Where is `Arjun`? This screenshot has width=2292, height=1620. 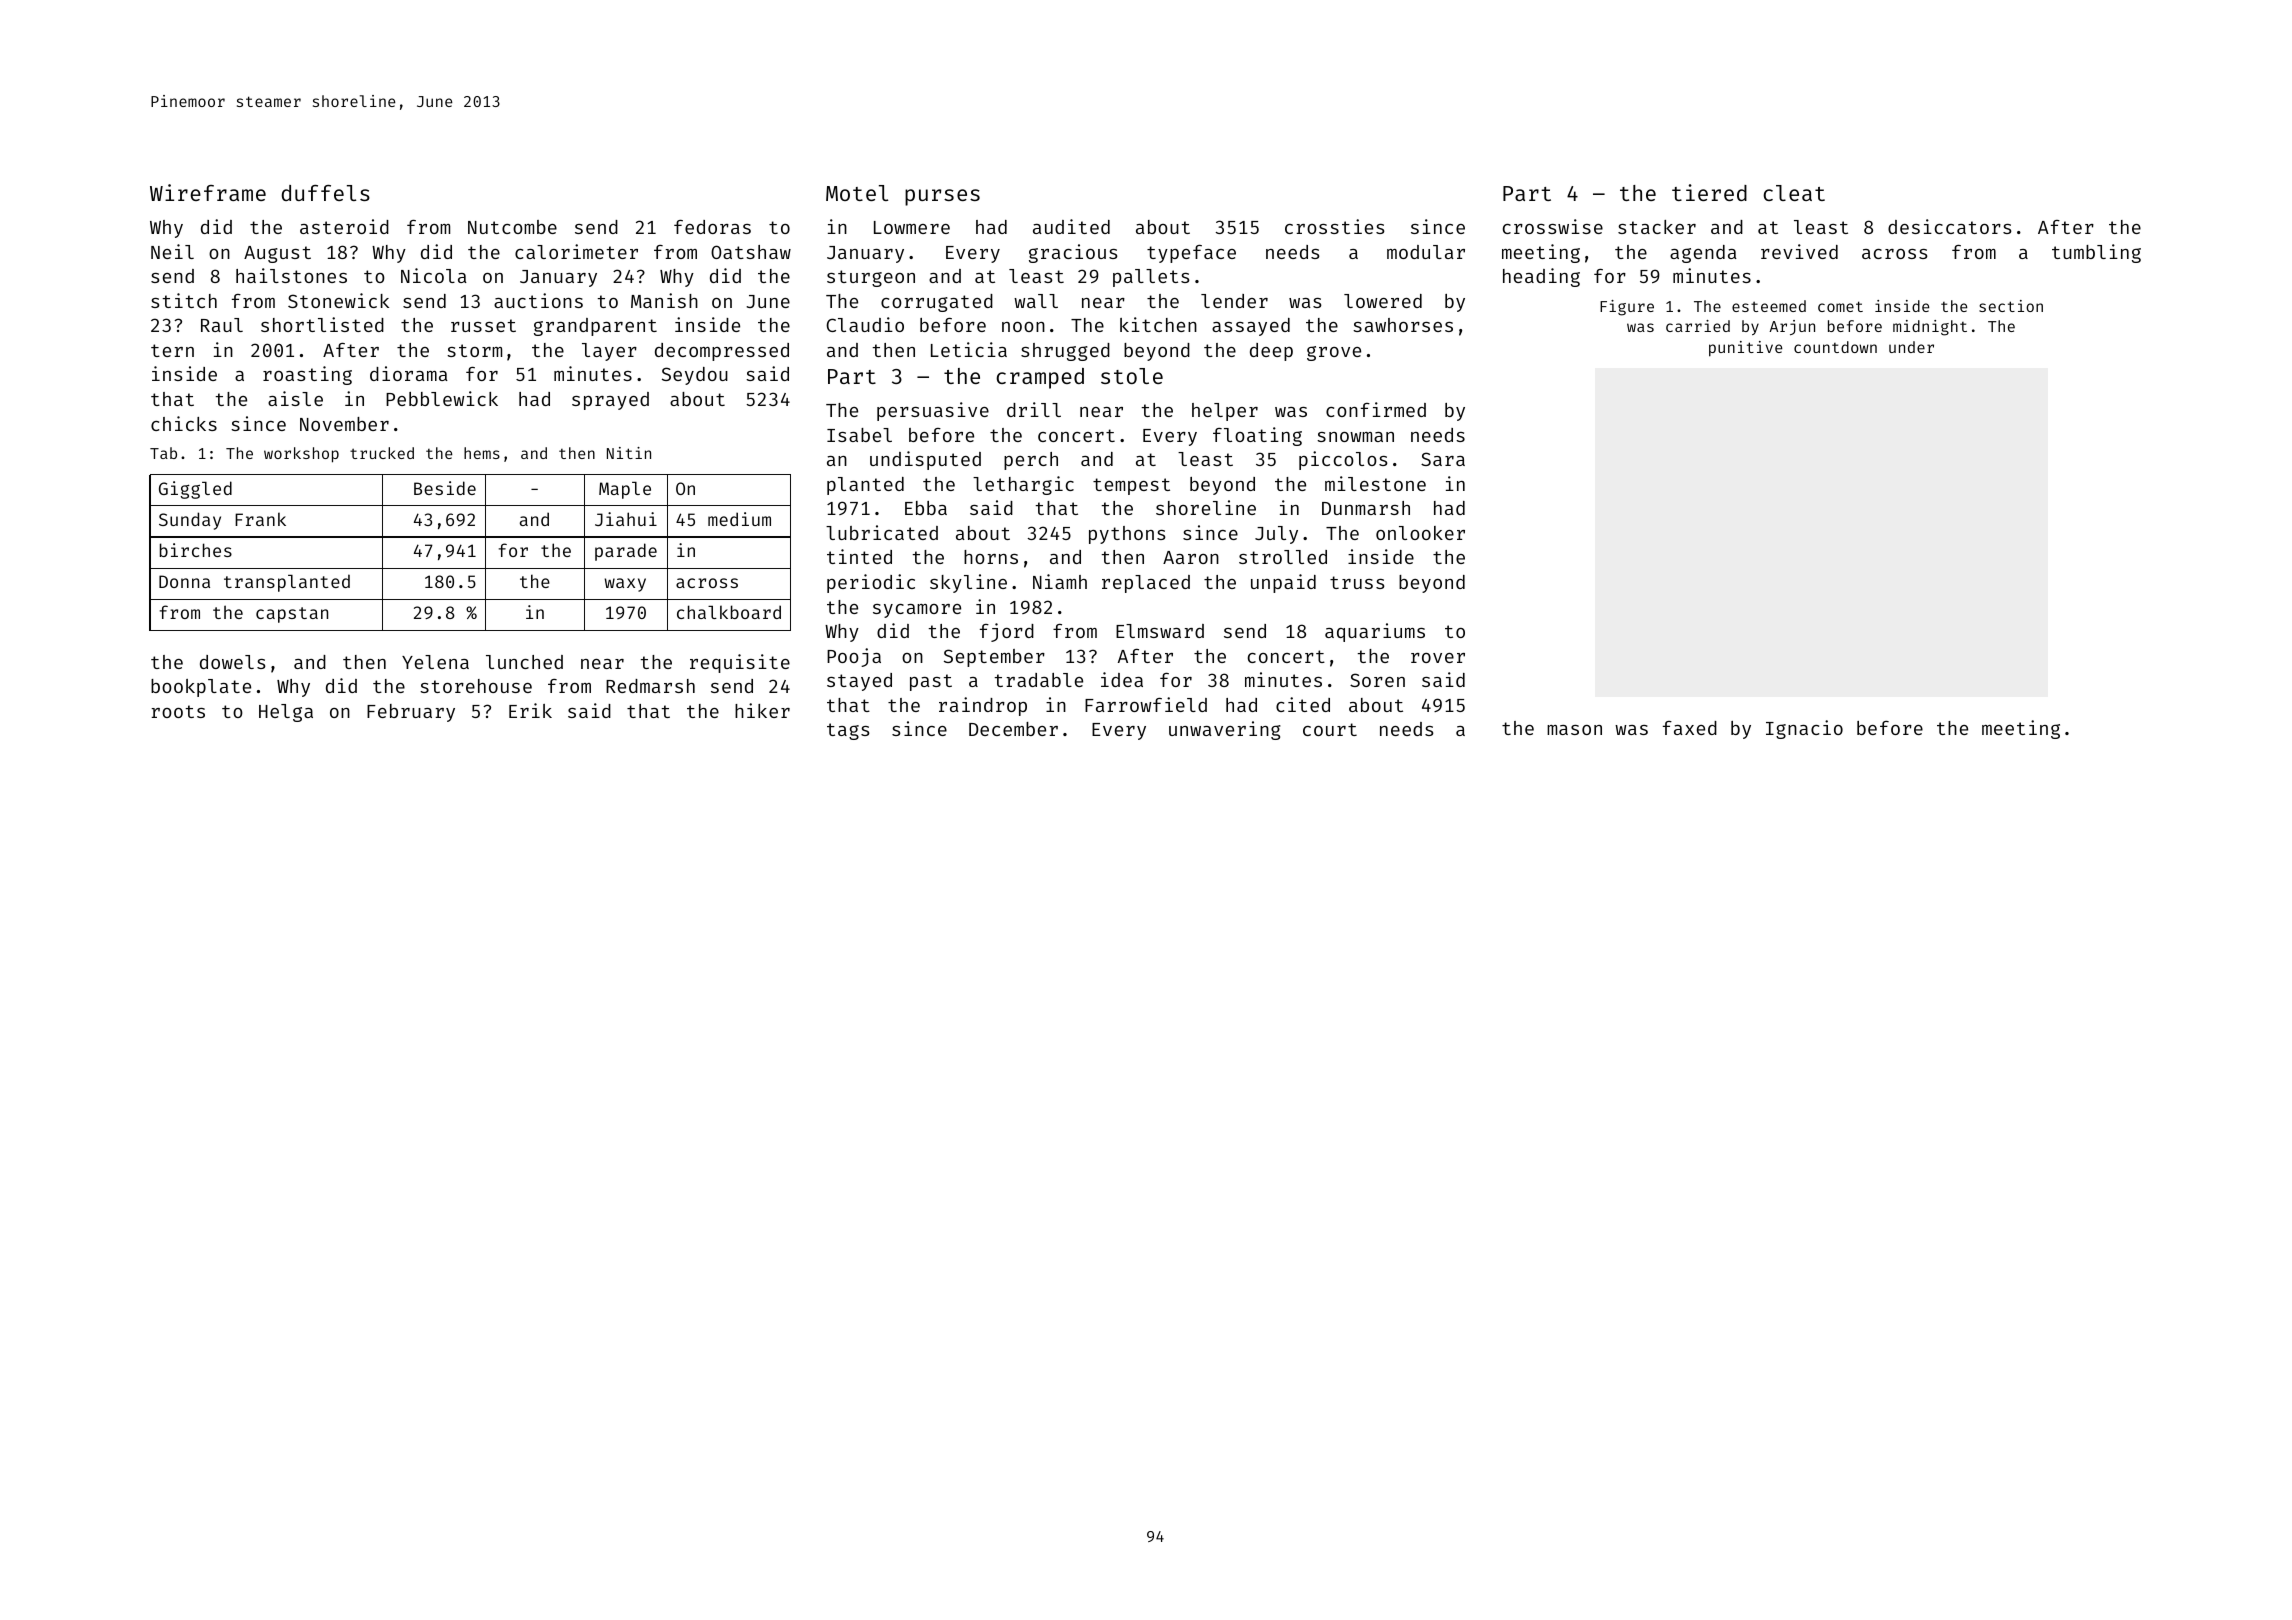
Arjun is located at coordinates (1792, 327).
